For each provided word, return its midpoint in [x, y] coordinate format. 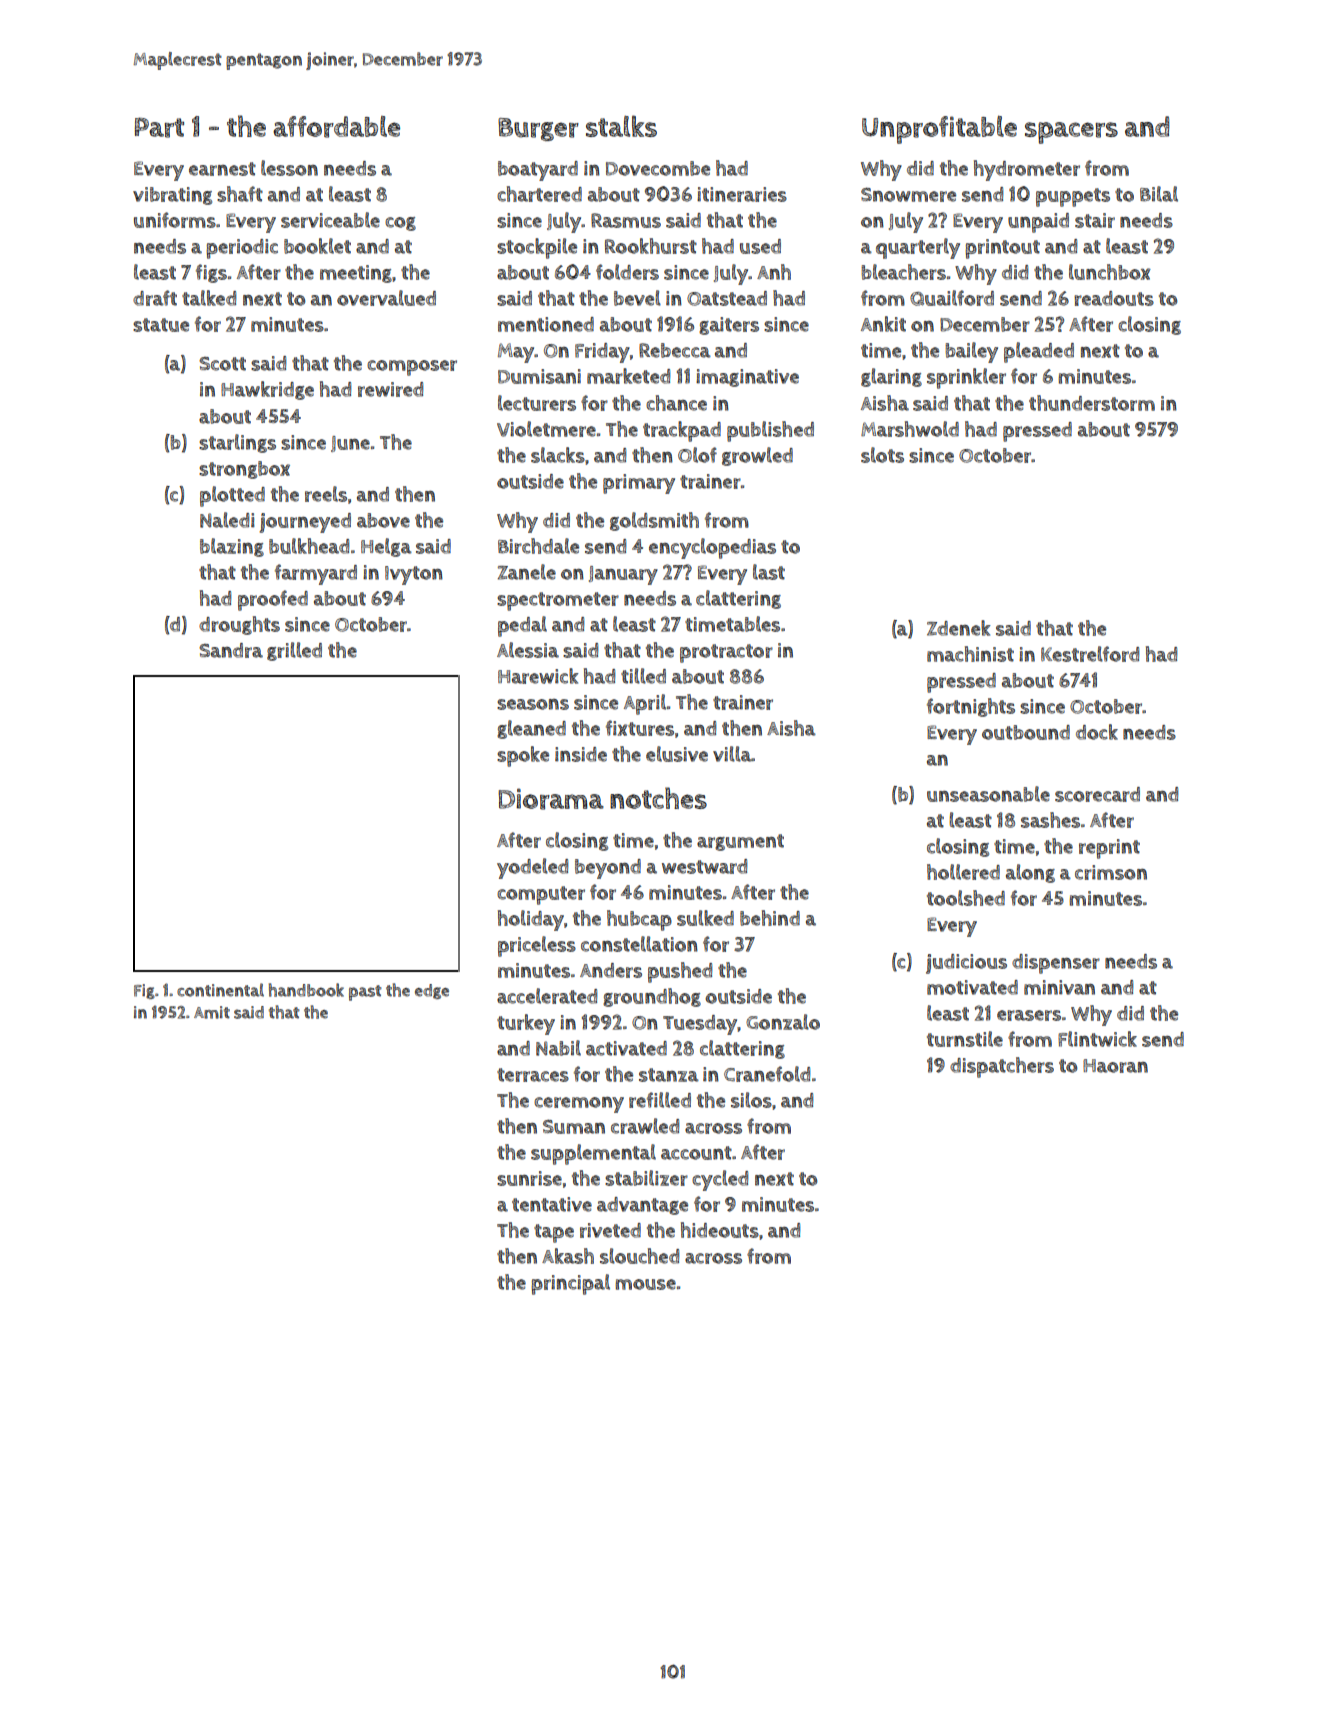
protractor [726, 653]
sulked [705, 918]
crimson [1111, 872]
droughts [239, 625]
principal [570, 1284]
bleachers [903, 272]
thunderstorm [1092, 403]
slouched [639, 1256]
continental [220, 990]
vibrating [172, 196]
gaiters [729, 326]
